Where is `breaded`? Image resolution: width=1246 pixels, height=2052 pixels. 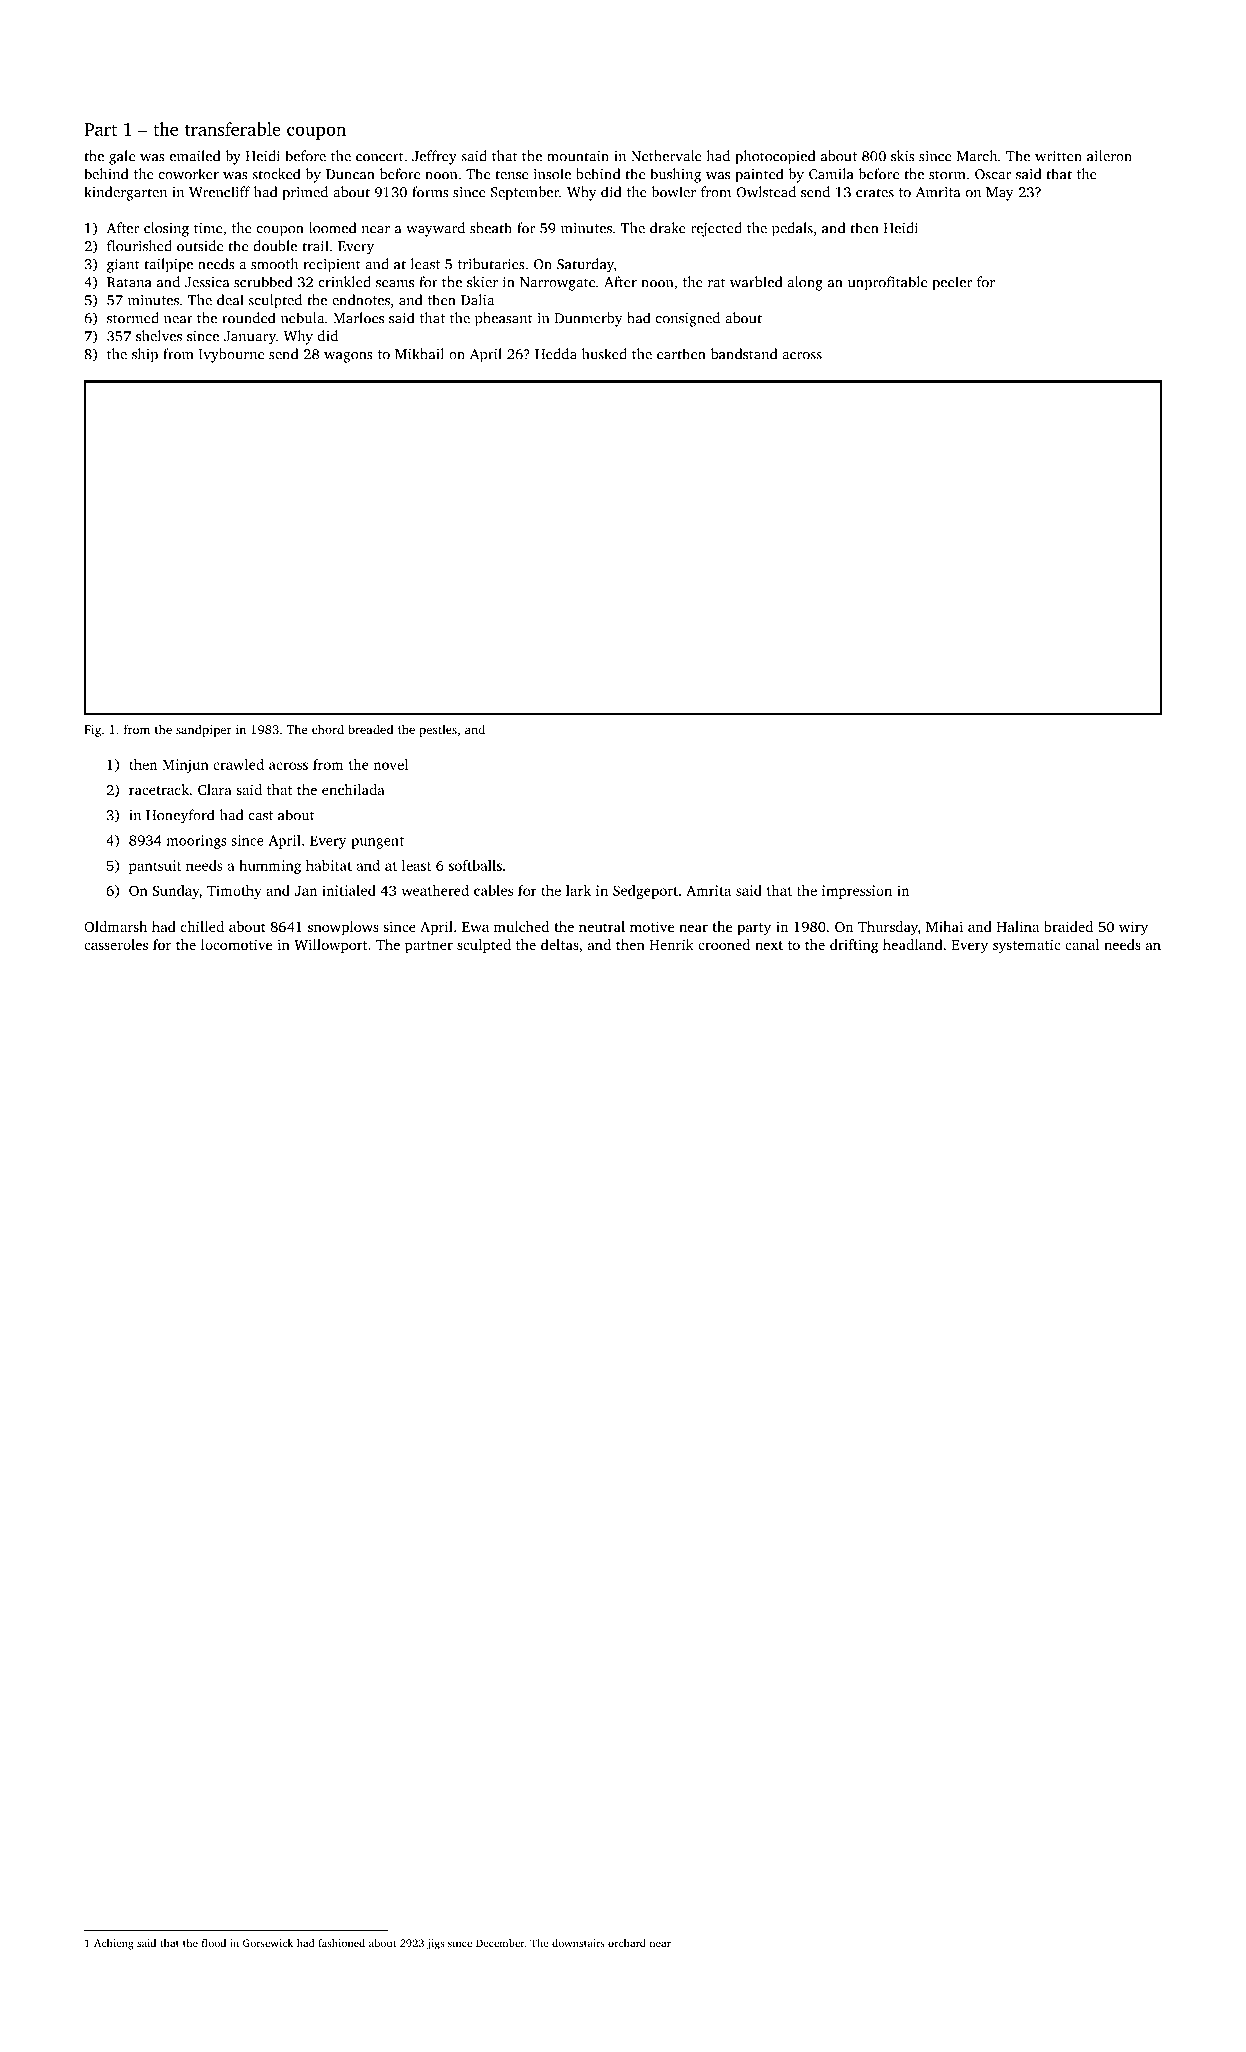 breaded is located at coordinates (370, 729).
